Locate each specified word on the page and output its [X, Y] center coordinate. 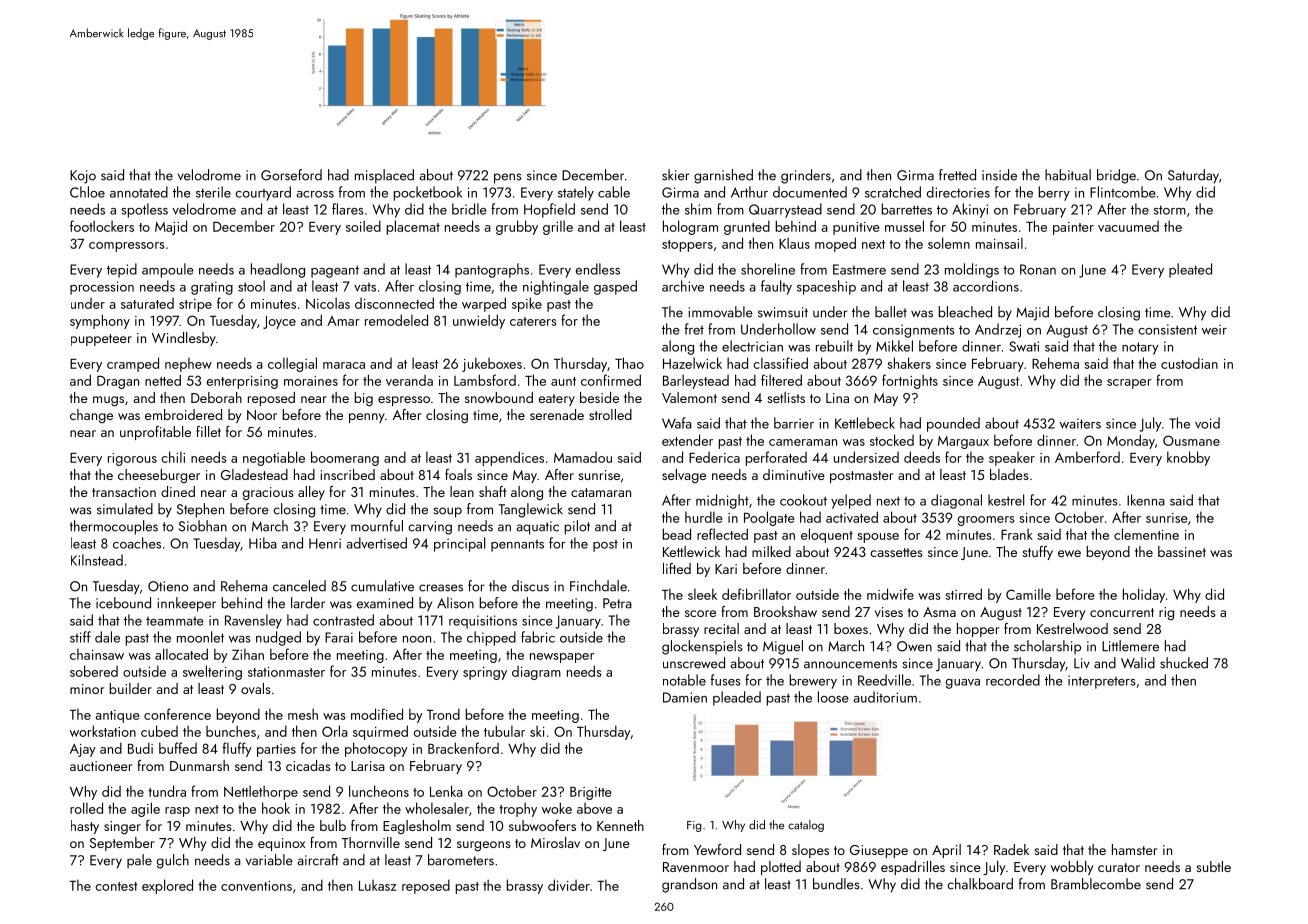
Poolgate [769, 518]
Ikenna [1146, 500]
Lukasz [377, 885]
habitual [1068, 175]
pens [508, 178]
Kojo [83, 177]
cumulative [382, 586]
